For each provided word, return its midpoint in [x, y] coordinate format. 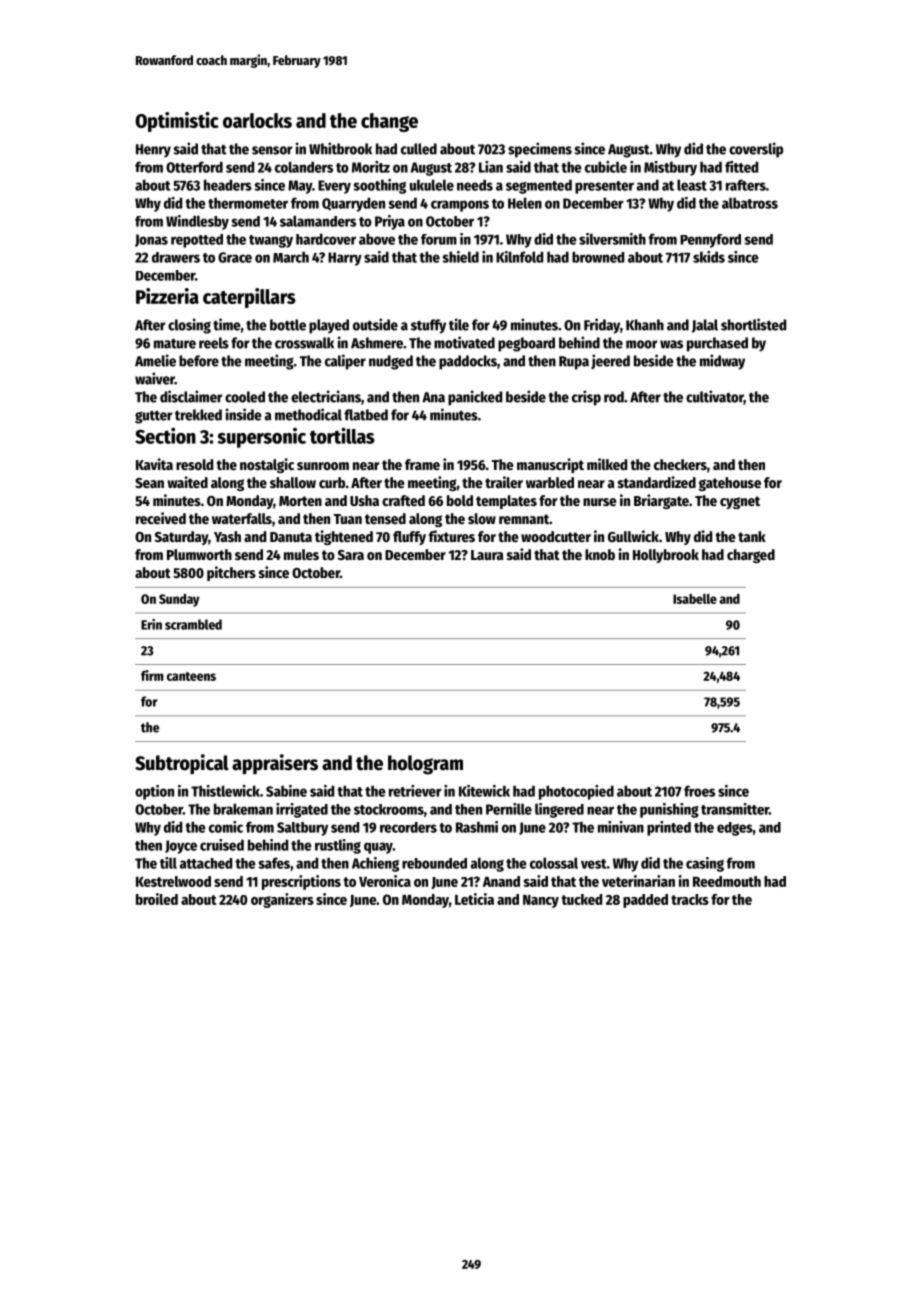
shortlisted [753, 324]
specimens [540, 150]
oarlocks [257, 120]
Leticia [474, 899]
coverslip [756, 150]
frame [422, 464]
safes [274, 863]
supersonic [261, 438]
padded [645, 901]
